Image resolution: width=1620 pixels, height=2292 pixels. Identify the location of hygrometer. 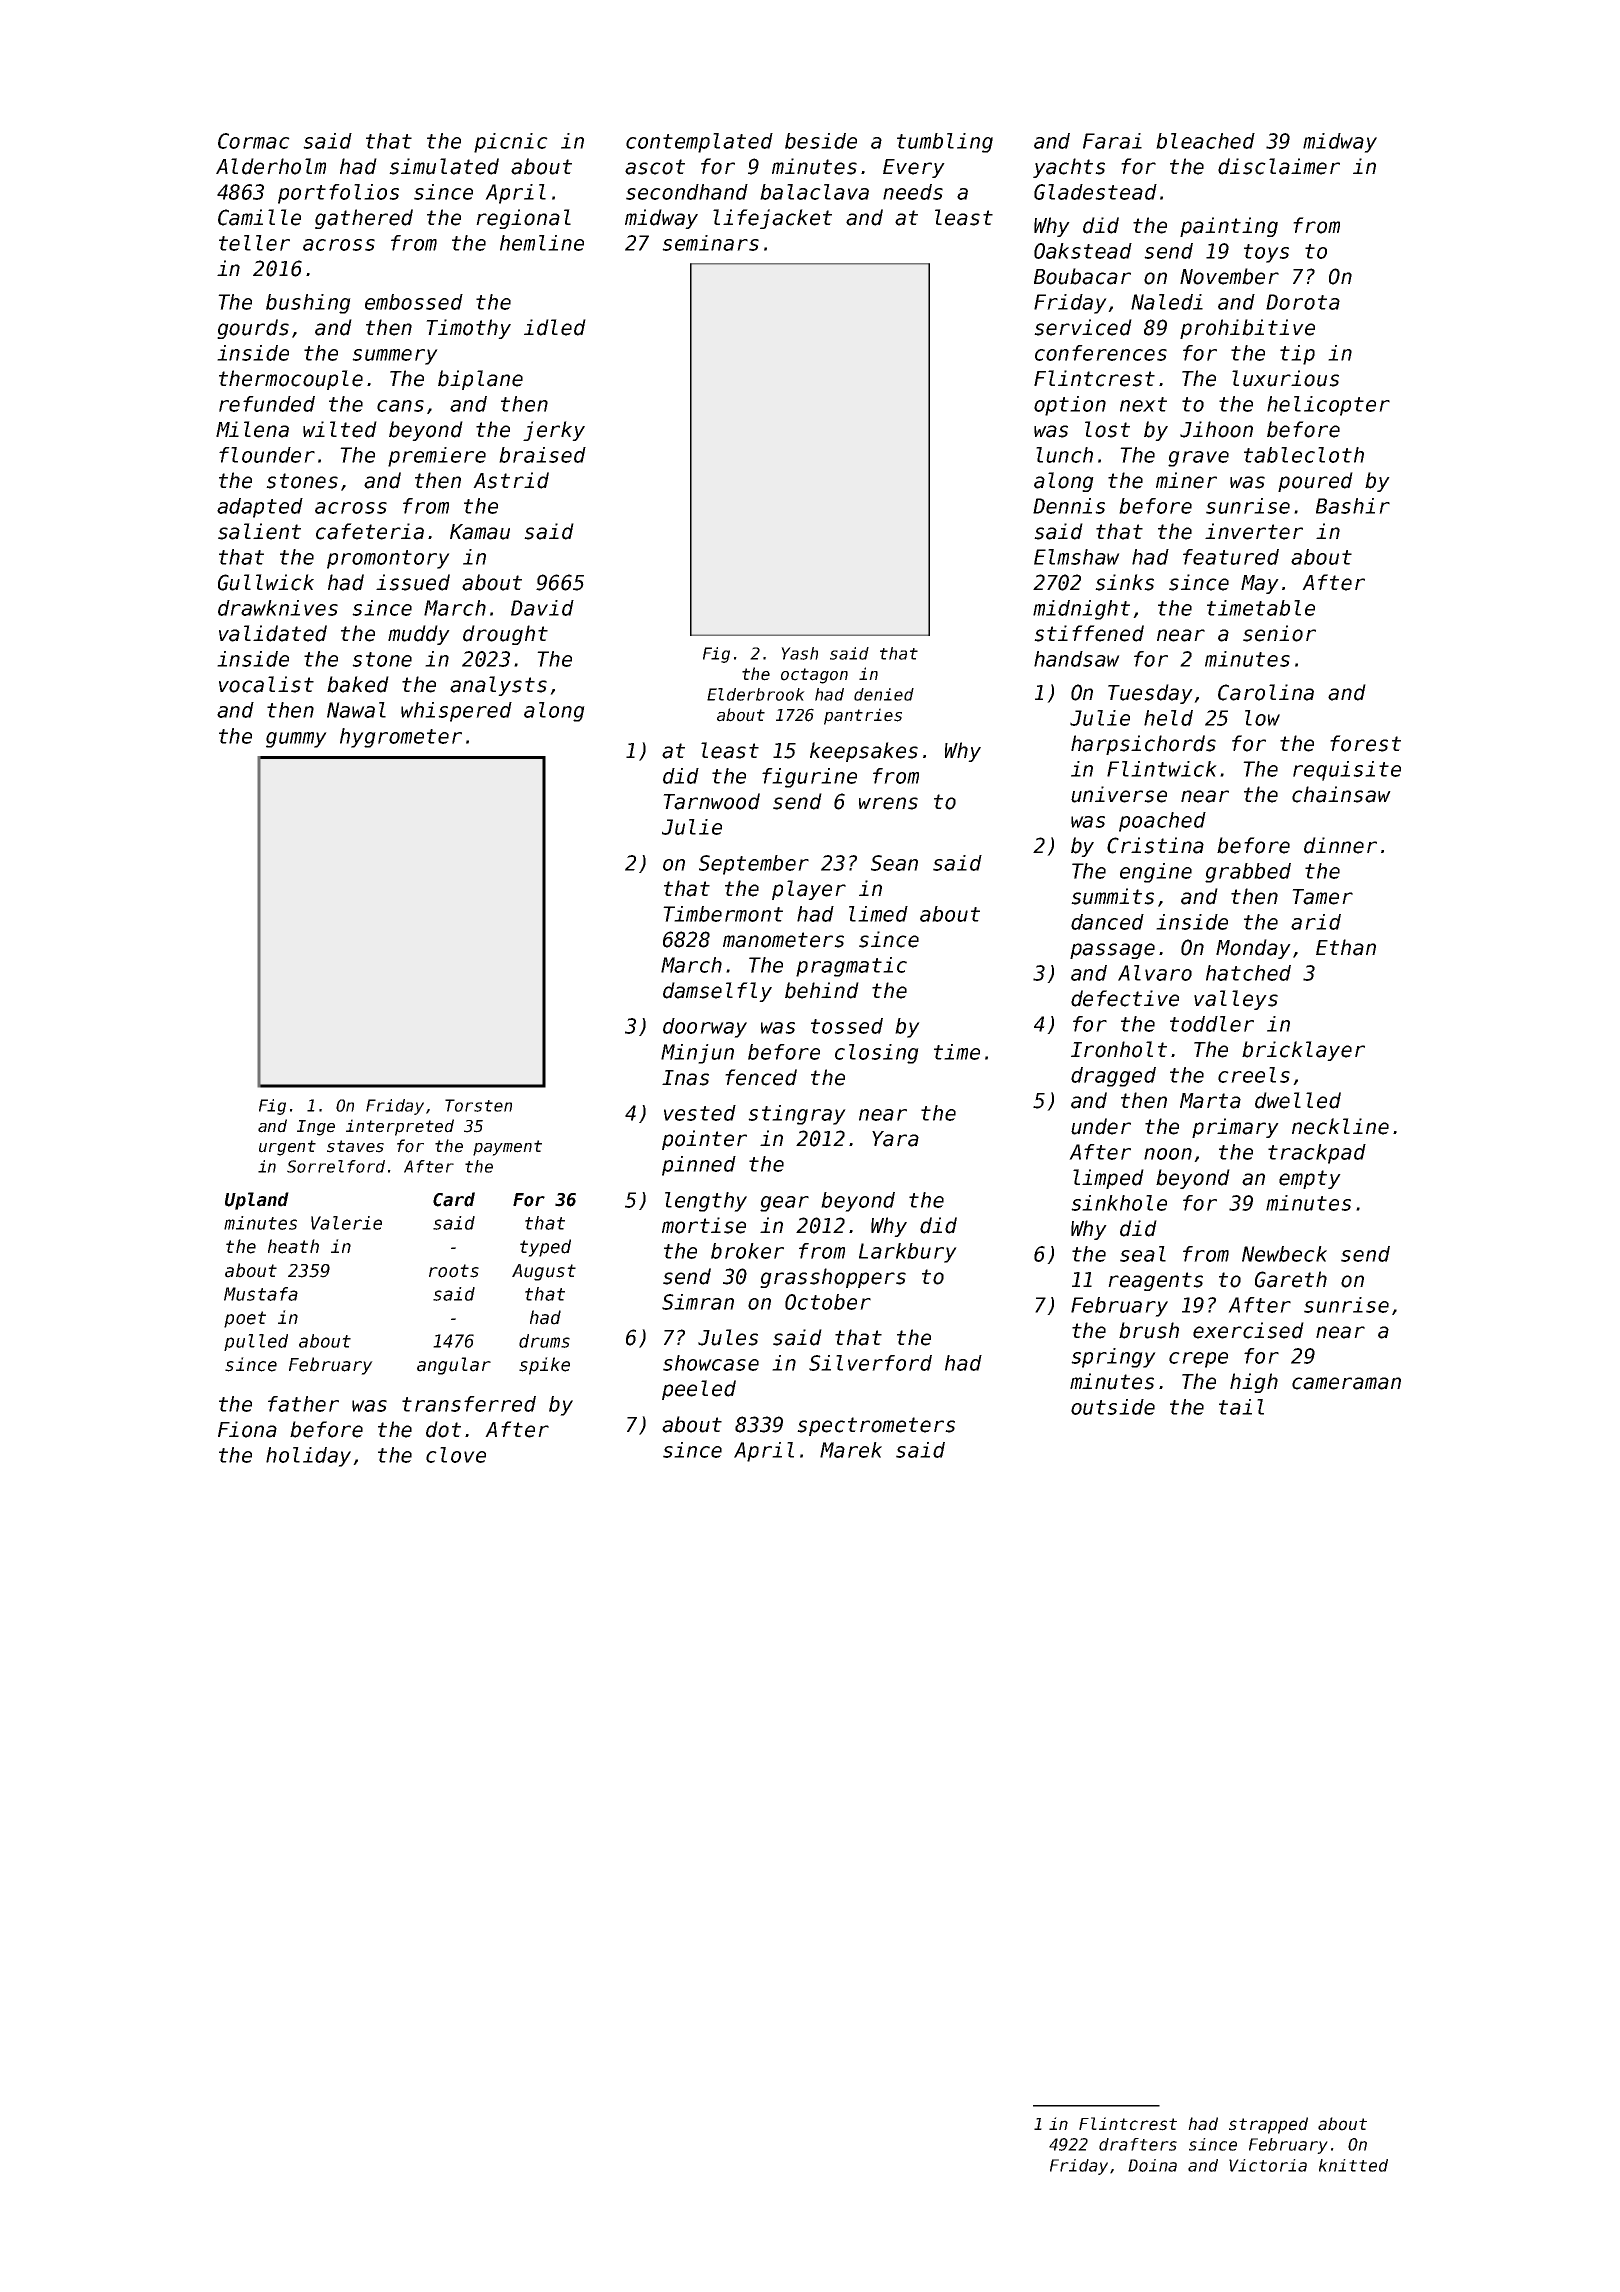
(401, 738).
